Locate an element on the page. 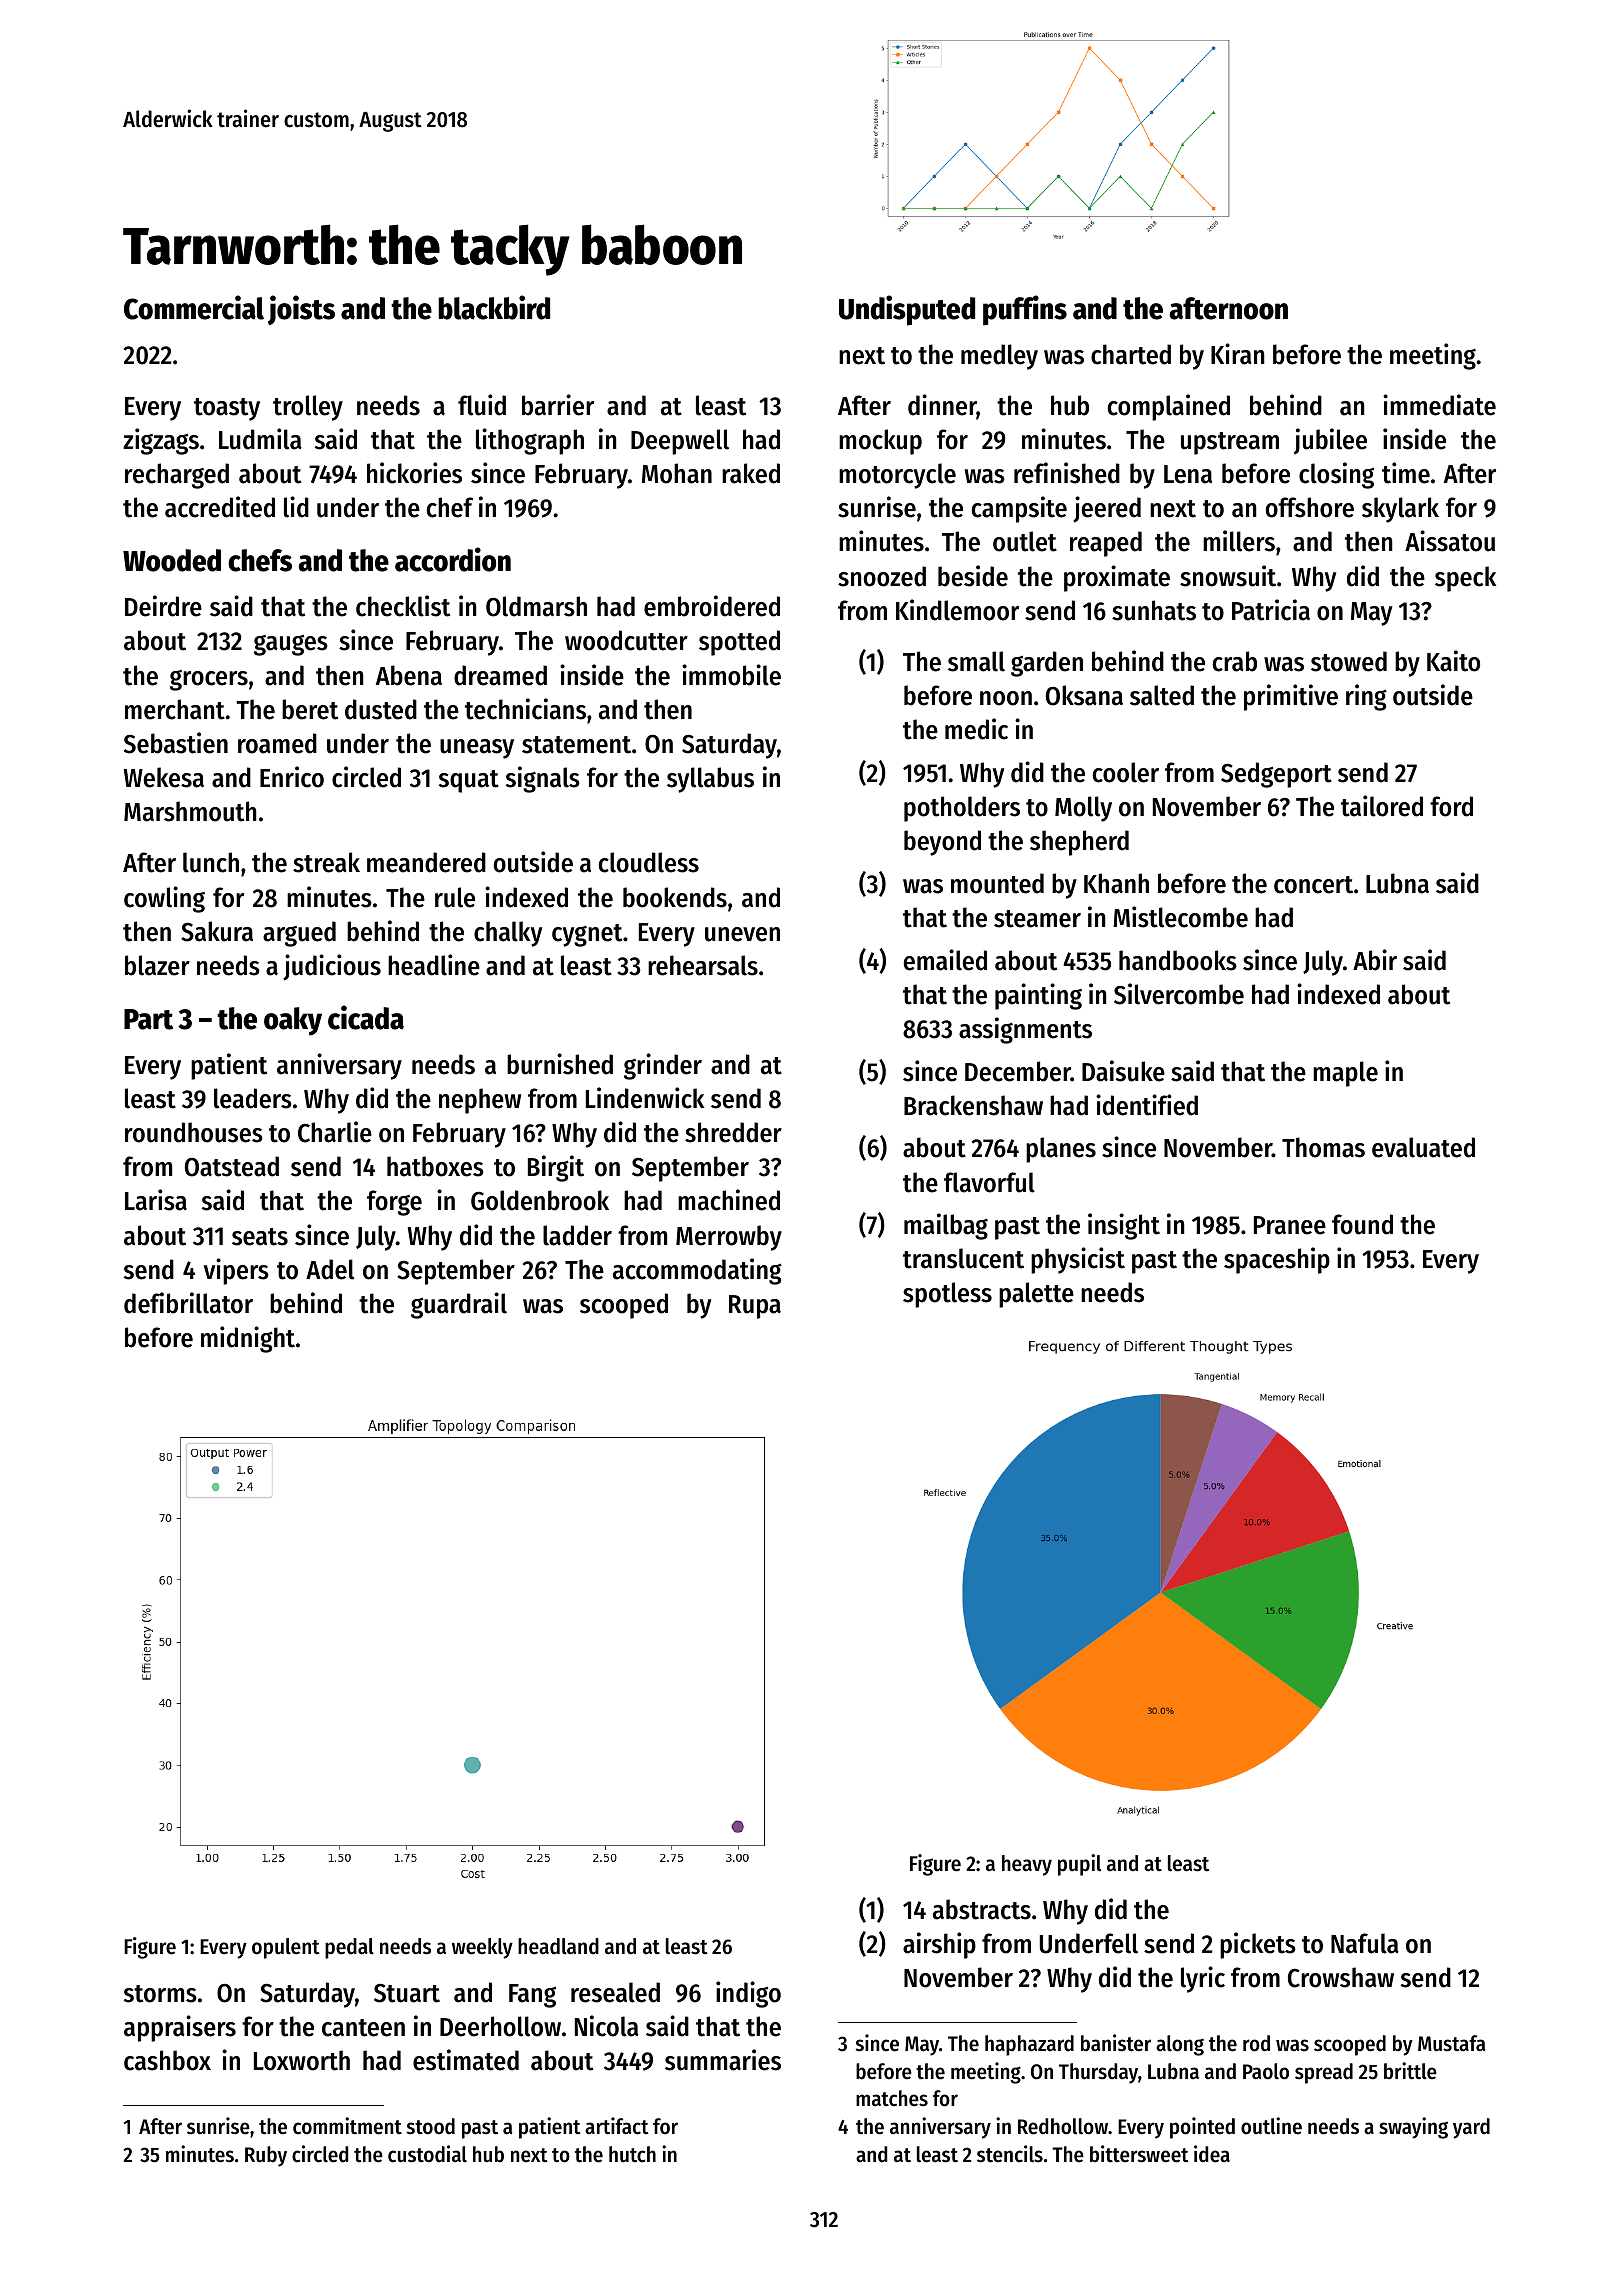 Image resolution: width=1620 pixels, height=2292 pixels. small is located at coordinates (976, 661).
